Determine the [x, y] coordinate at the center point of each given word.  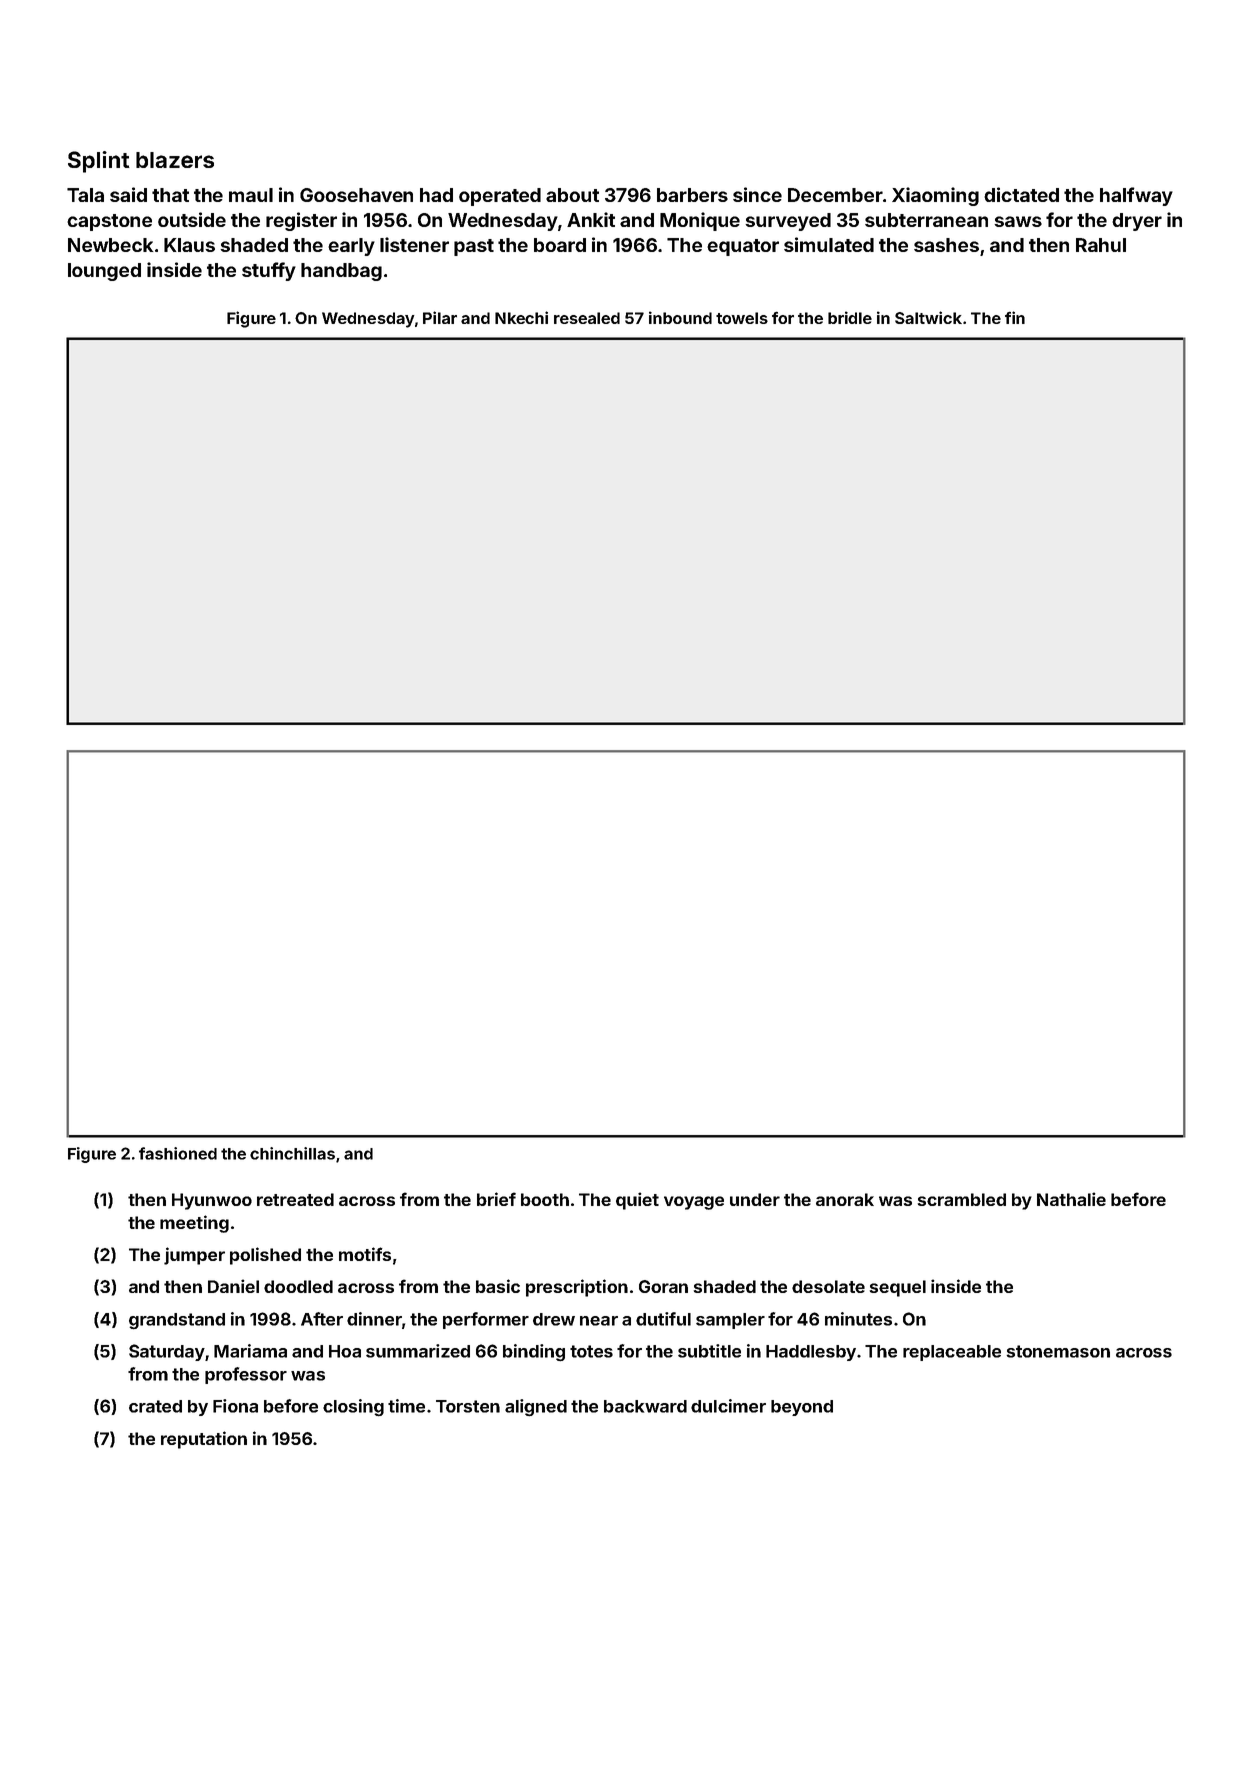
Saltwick [928, 317]
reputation [204, 1440]
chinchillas [292, 1153]
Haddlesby [811, 1353]
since [757, 194]
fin [1015, 317]
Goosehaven [356, 195]
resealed [587, 318]
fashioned [178, 1153]
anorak [845, 1199]
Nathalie [1071, 1199]
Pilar [440, 317]
